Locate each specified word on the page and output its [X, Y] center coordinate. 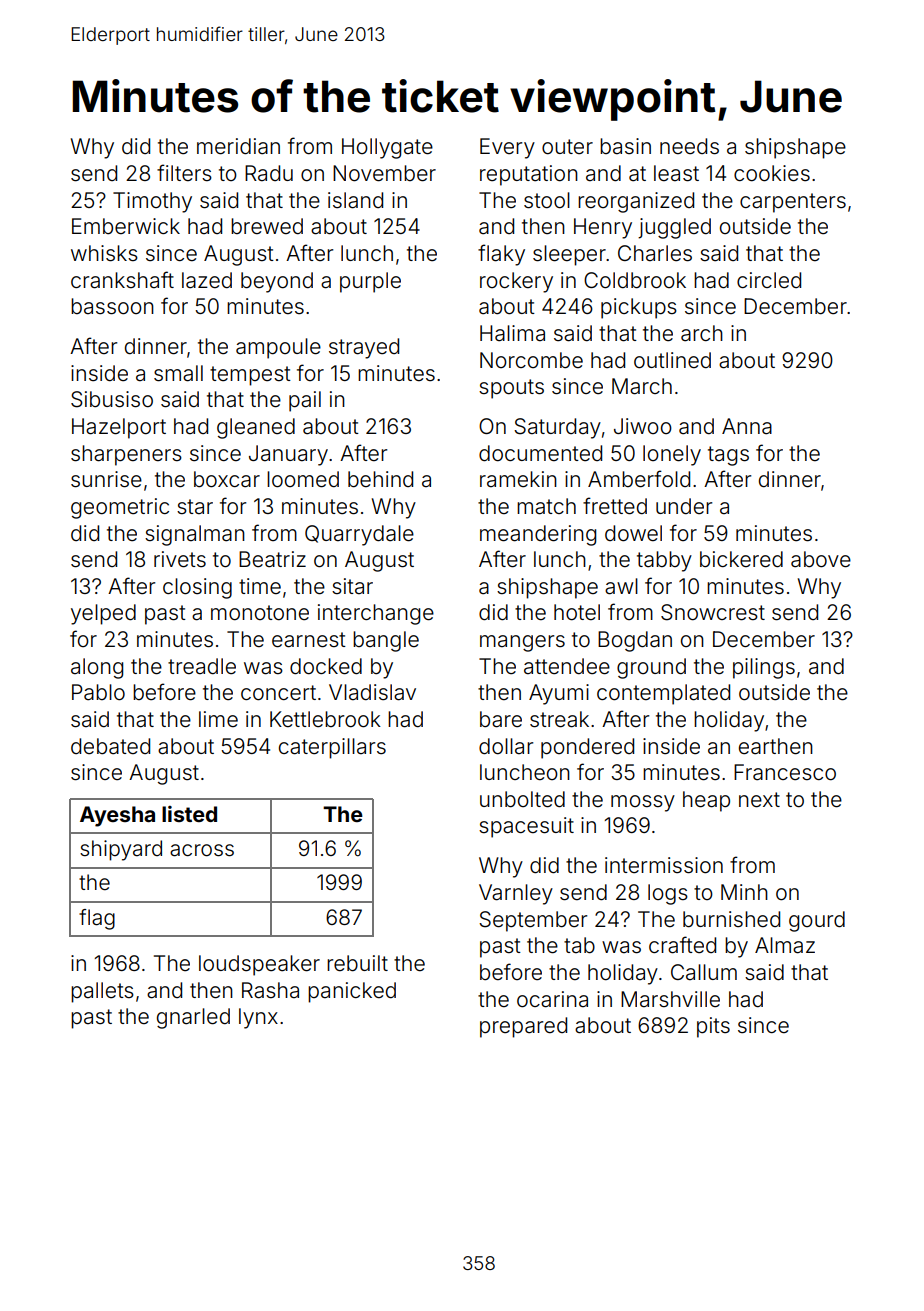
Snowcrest [713, 612]
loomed [303, 479]
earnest [309, 640]
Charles [655, 253]
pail [305, 401]
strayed [364, 348]
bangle [386, 641]
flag [97, 919]
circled [769, 280]
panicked [352, 992]
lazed [207, 280]
